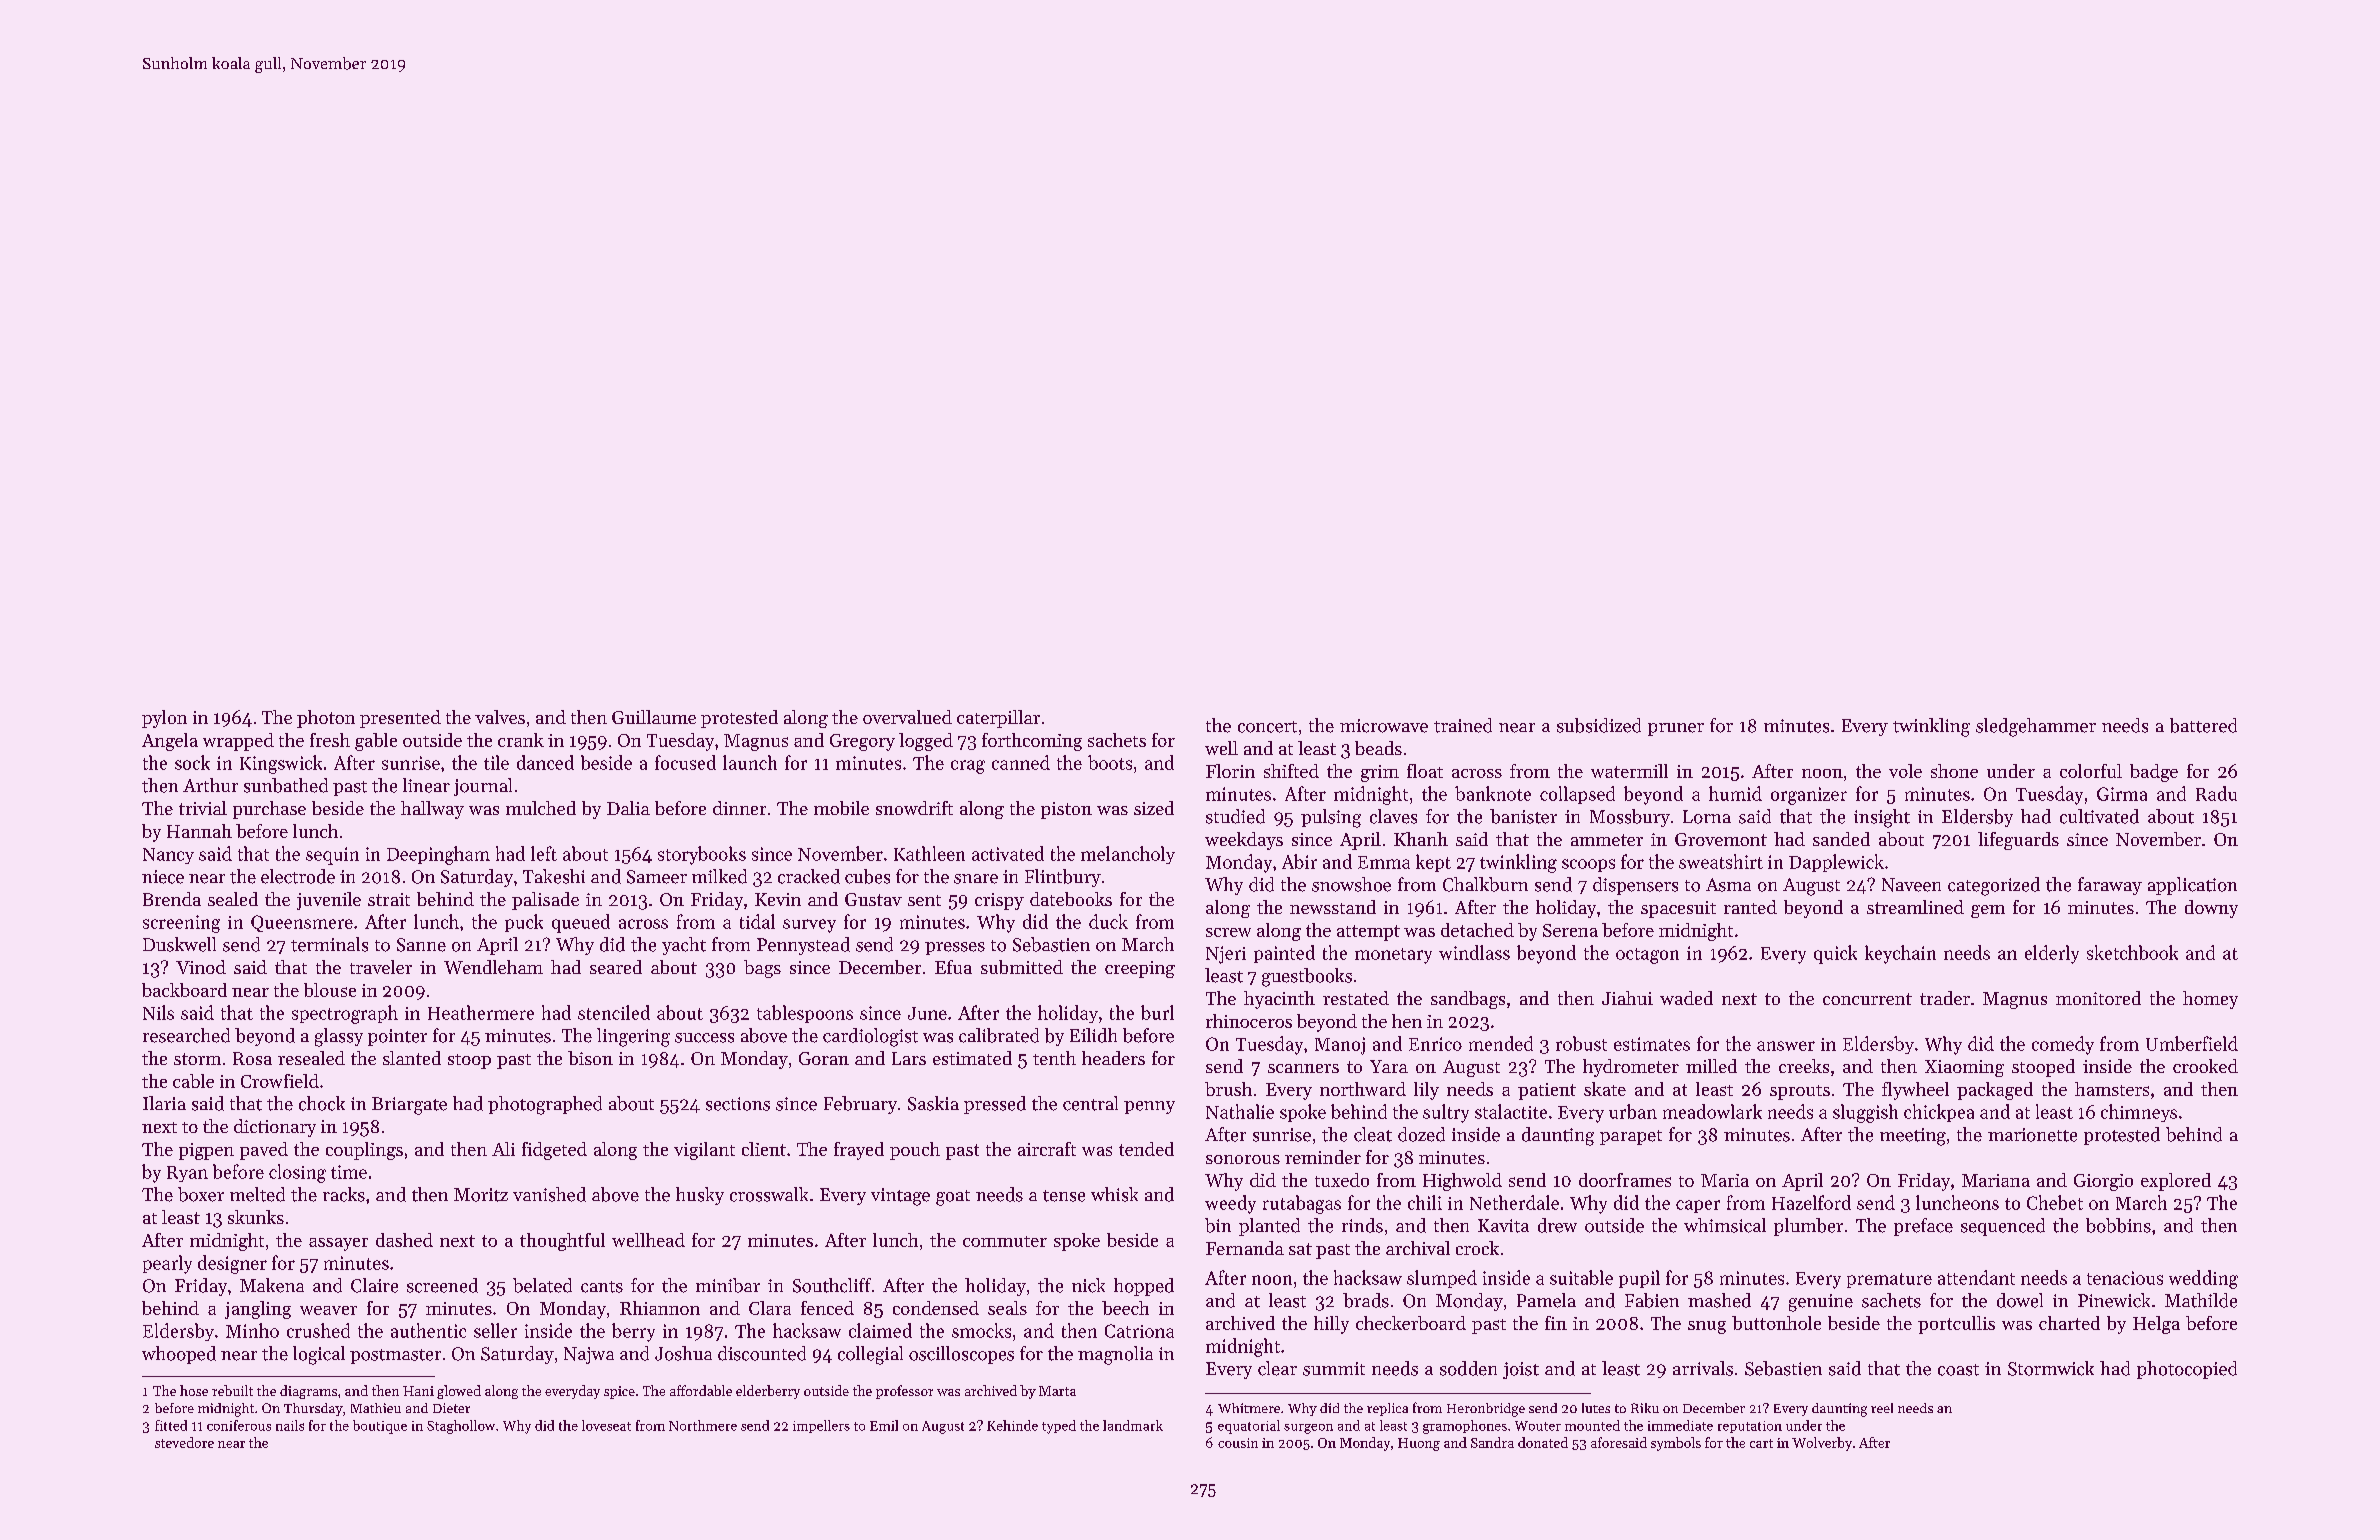 This document has height=1540, width=2380. Describe the element at coordinates (562, 1242) in the document. I see `thoughtful` at that location.
